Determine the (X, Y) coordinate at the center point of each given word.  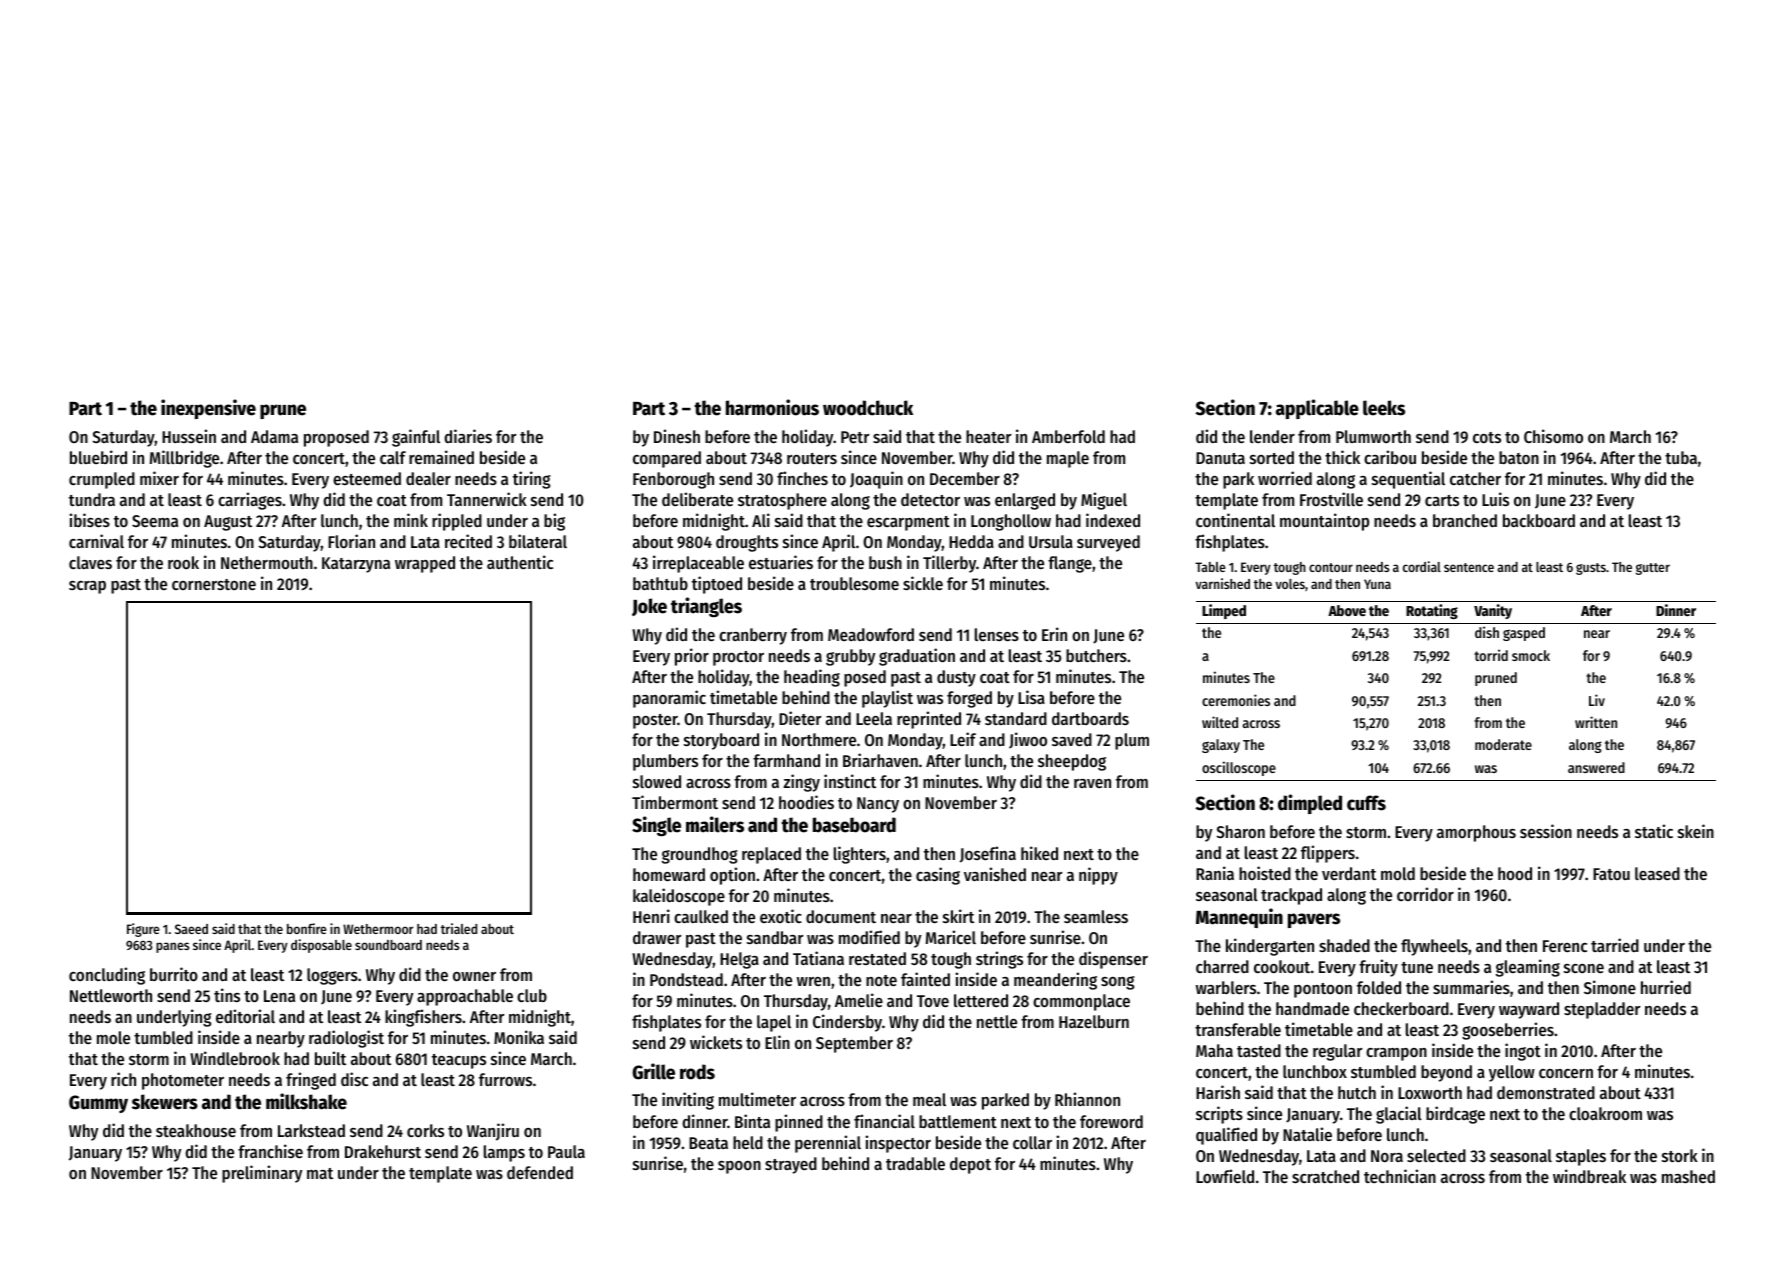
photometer (183, 1081)
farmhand (786, 760)
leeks (1384, 408)
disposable (321, 946)
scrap (87, 587)
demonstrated (1546, 1092)
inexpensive (208, 409)
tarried (1615, 945)
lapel (774, 1023)
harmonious (772, 407)
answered (1596, 767)
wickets (716, 1042)
